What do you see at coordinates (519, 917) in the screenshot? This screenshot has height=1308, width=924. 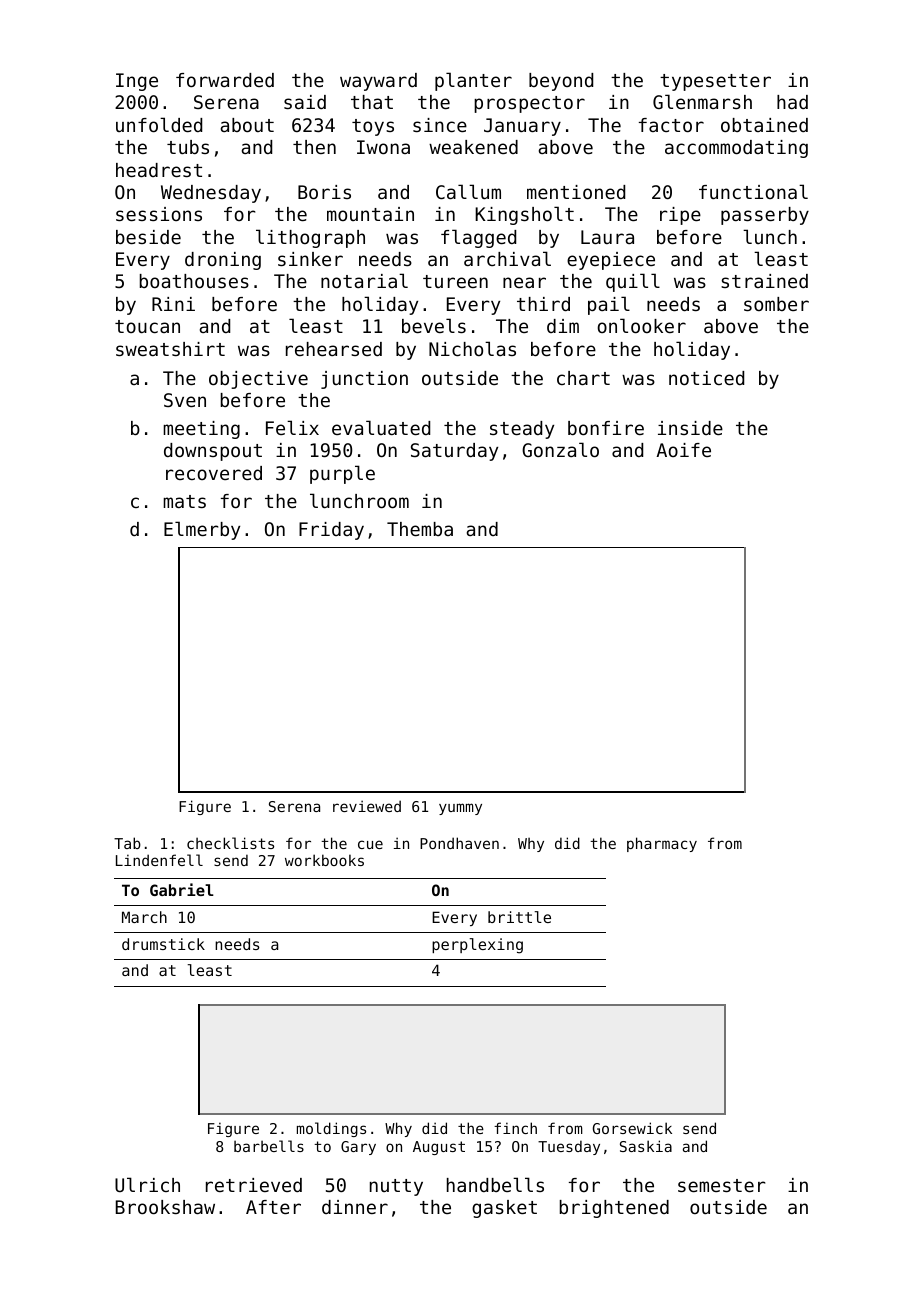 I see `brittle` at bounding box center [519, 917].
